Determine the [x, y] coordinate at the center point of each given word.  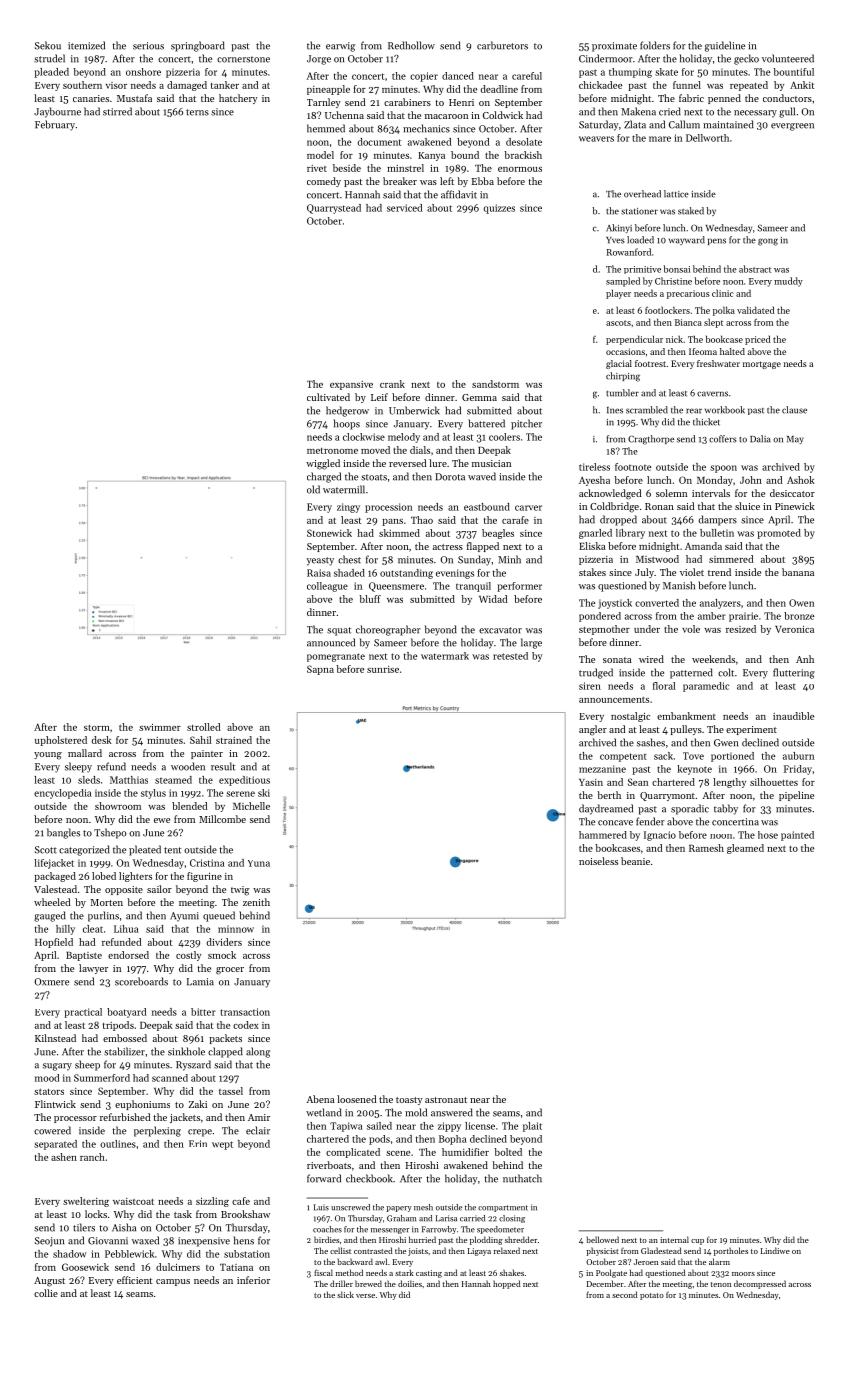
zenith [256, 902]
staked [691, 211]
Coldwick [503, 115]
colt [726, 672]
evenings [455, 574]
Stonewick [329, 533]
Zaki [197, 1104]
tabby [726, 809]
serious [148, 46]
